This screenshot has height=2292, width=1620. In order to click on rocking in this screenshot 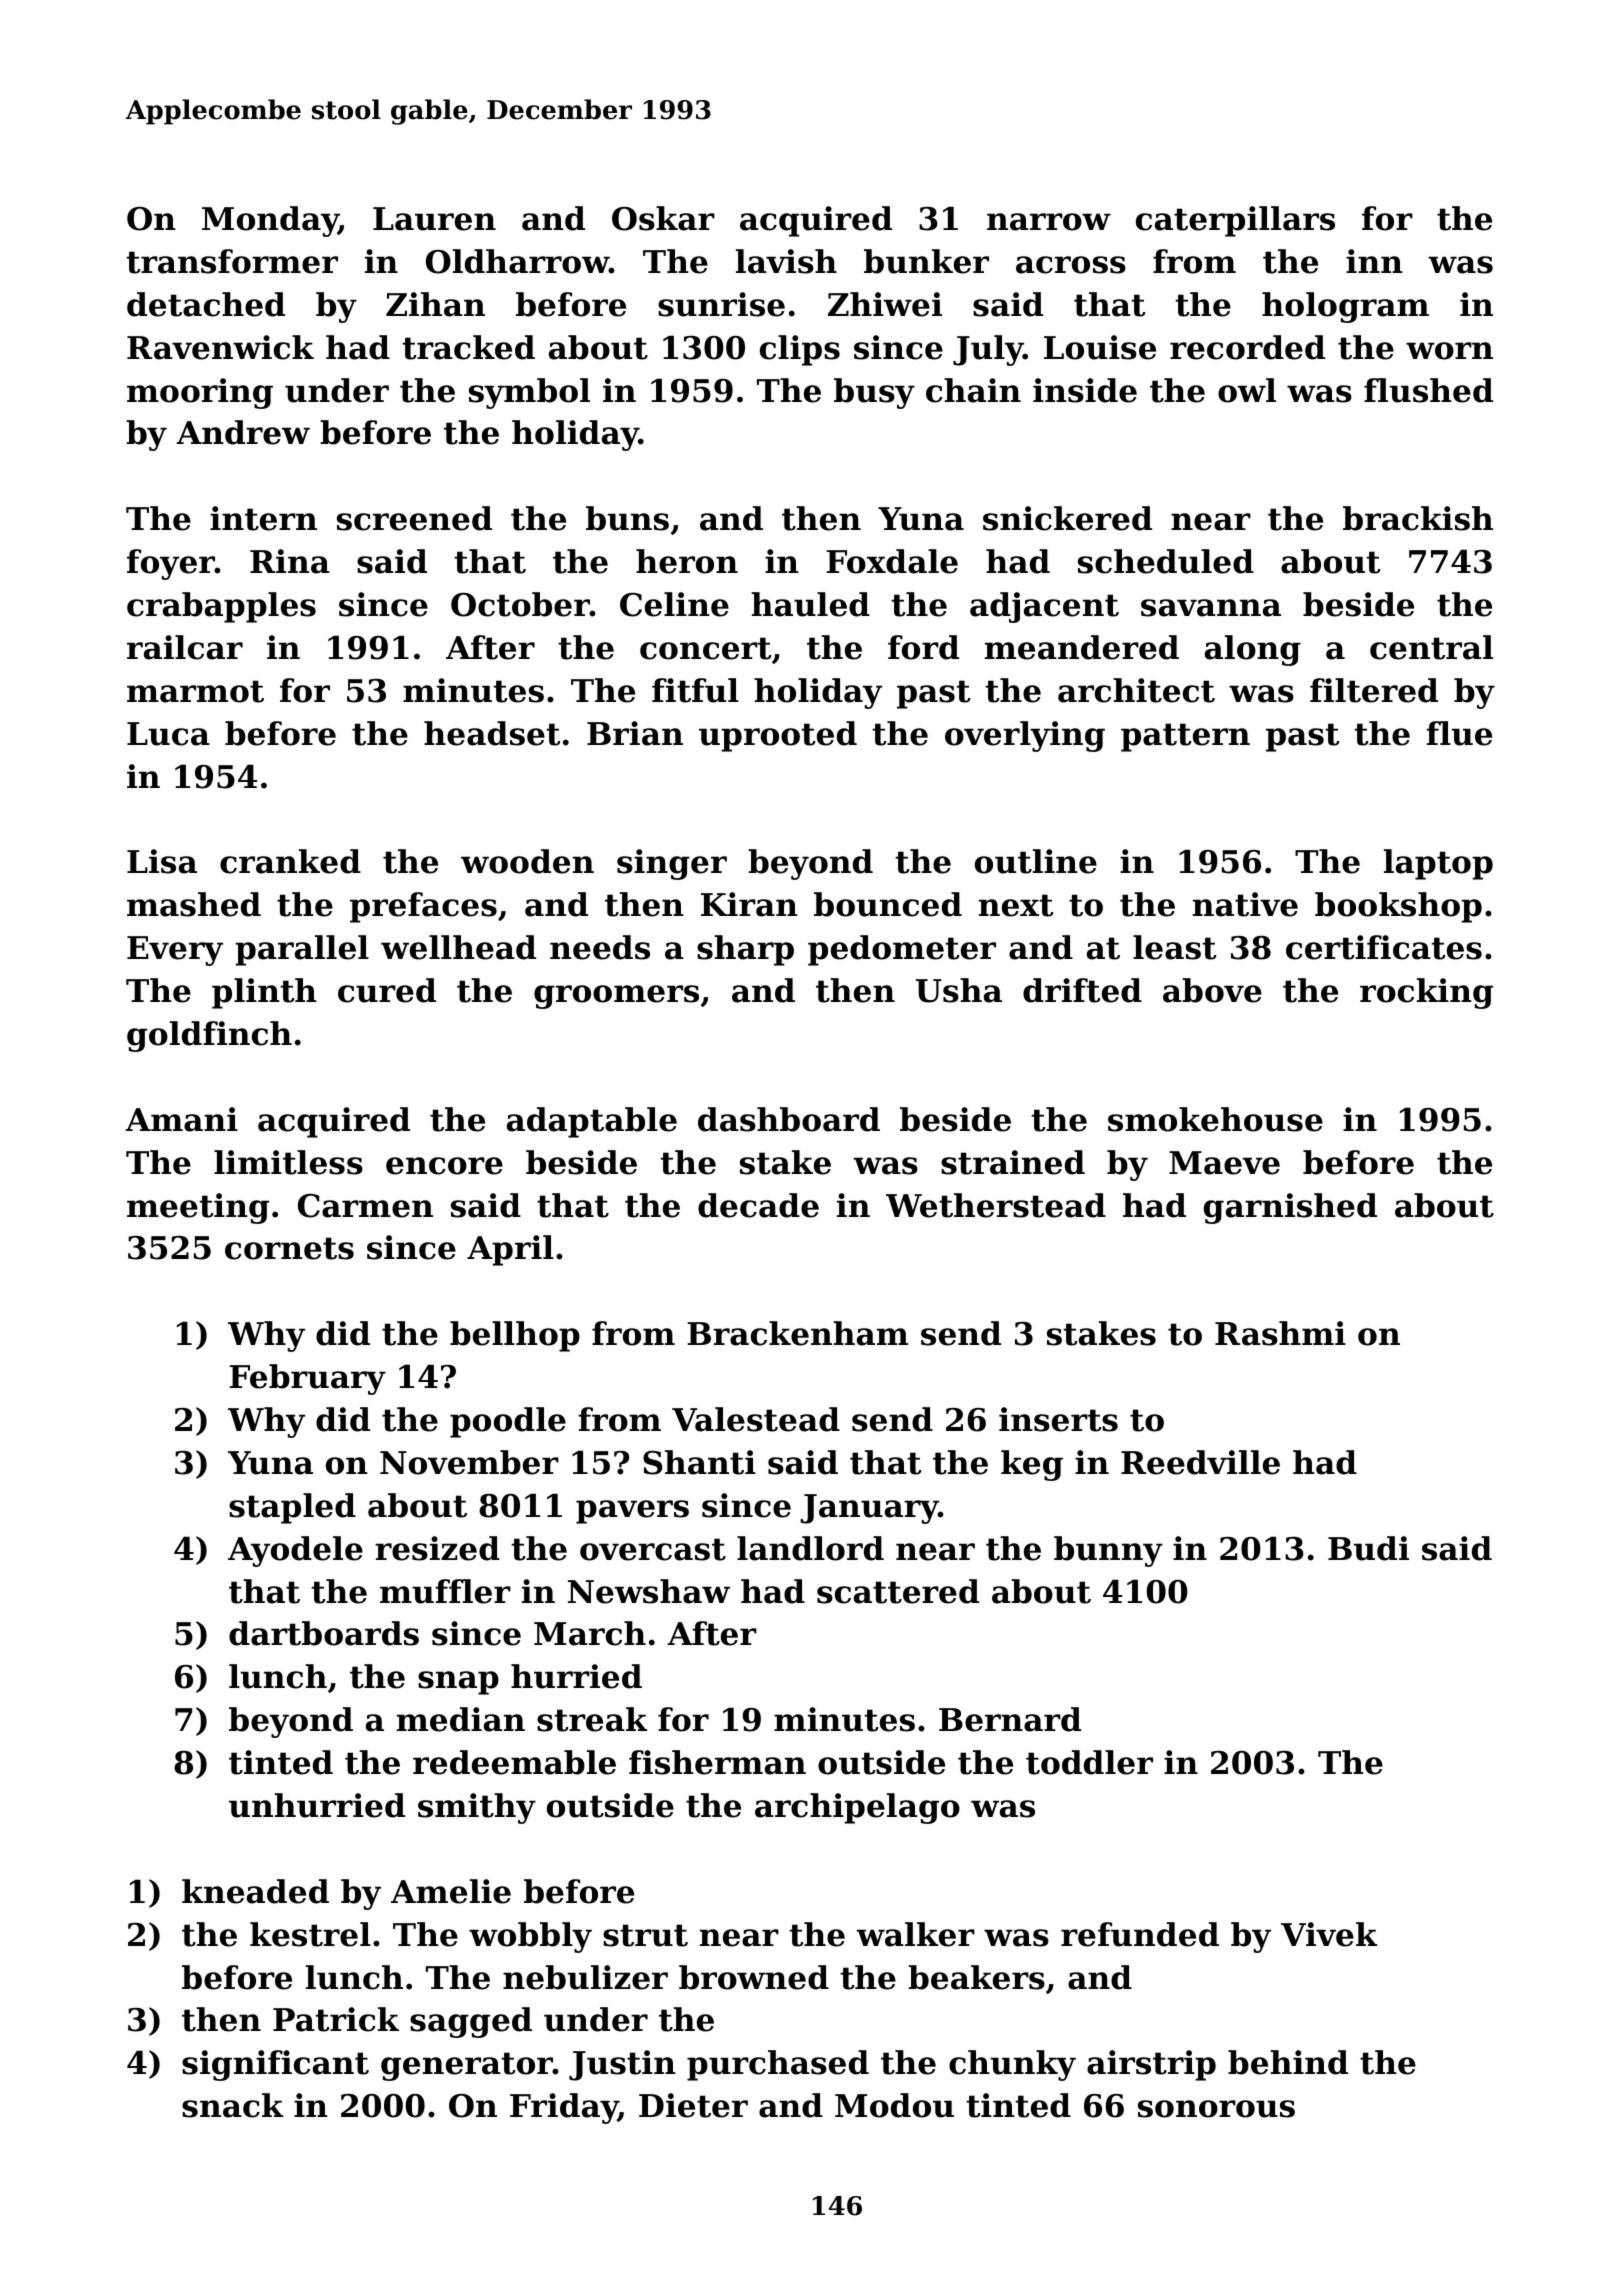, I will do `click(1426, 993)`.
